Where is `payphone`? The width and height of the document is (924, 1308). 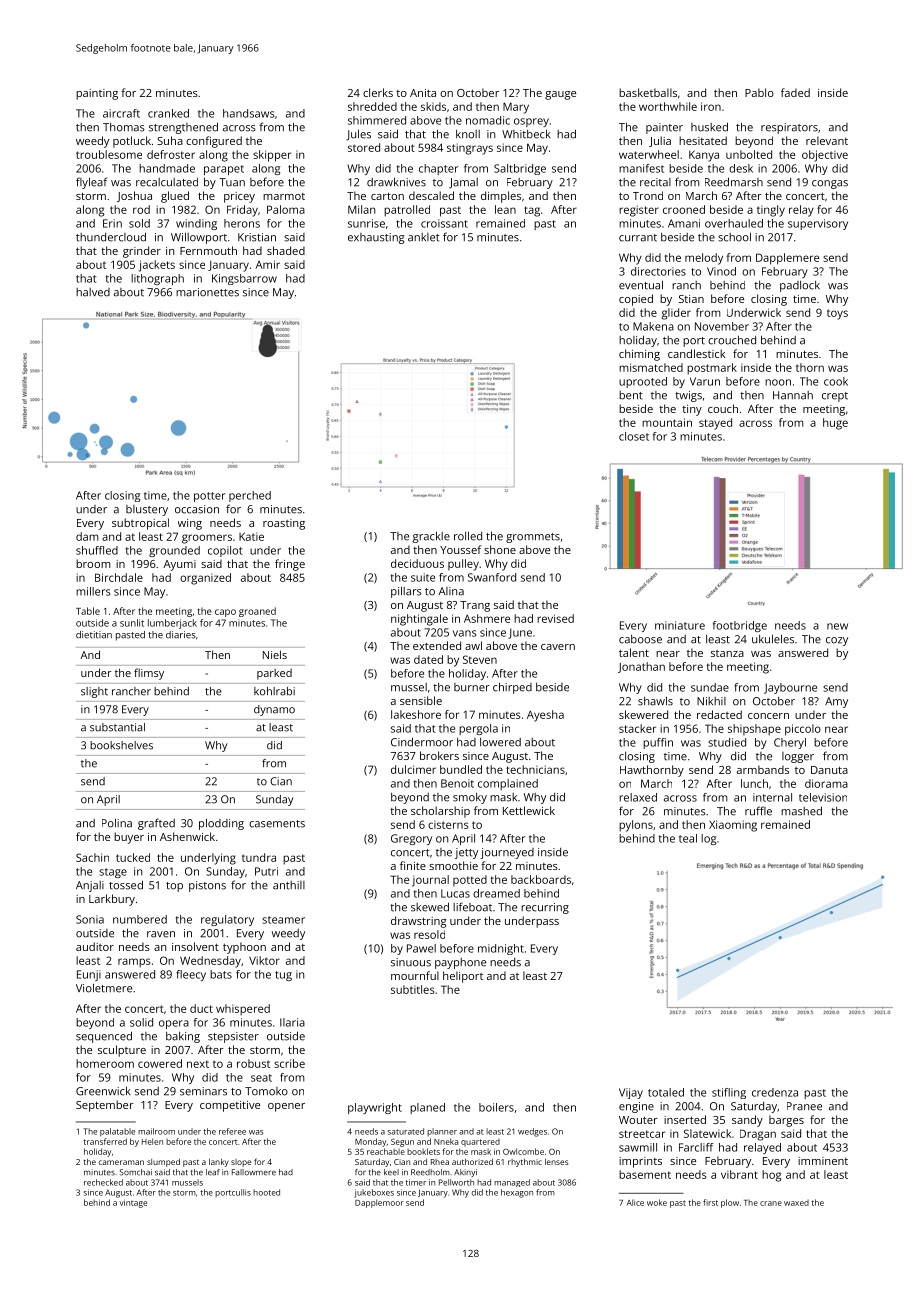 payphone is located at coordinates (460, 963).
